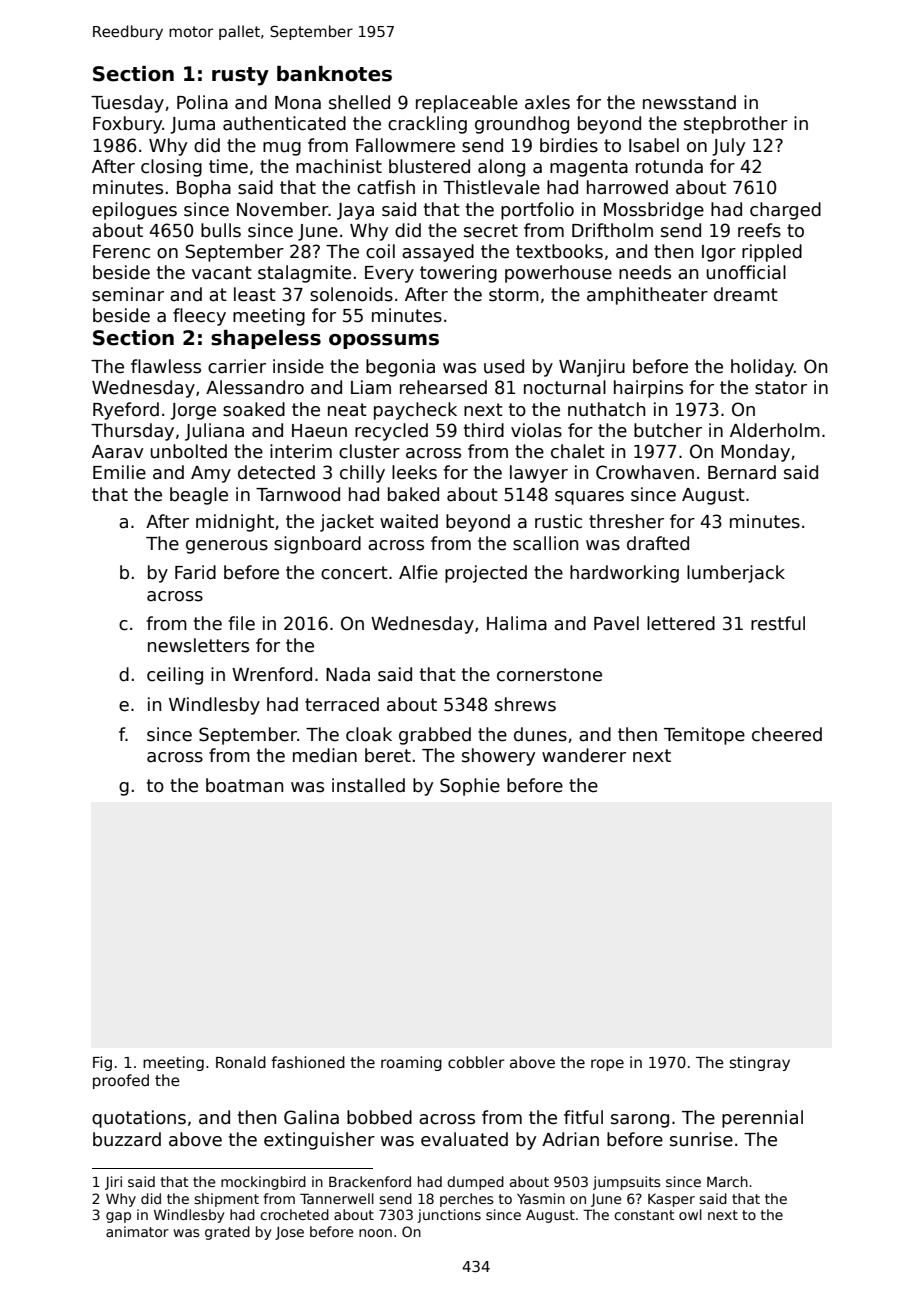 The height and width of the screenshot is (1308, 924). I want to click on dreamt, so click(746, 294).
